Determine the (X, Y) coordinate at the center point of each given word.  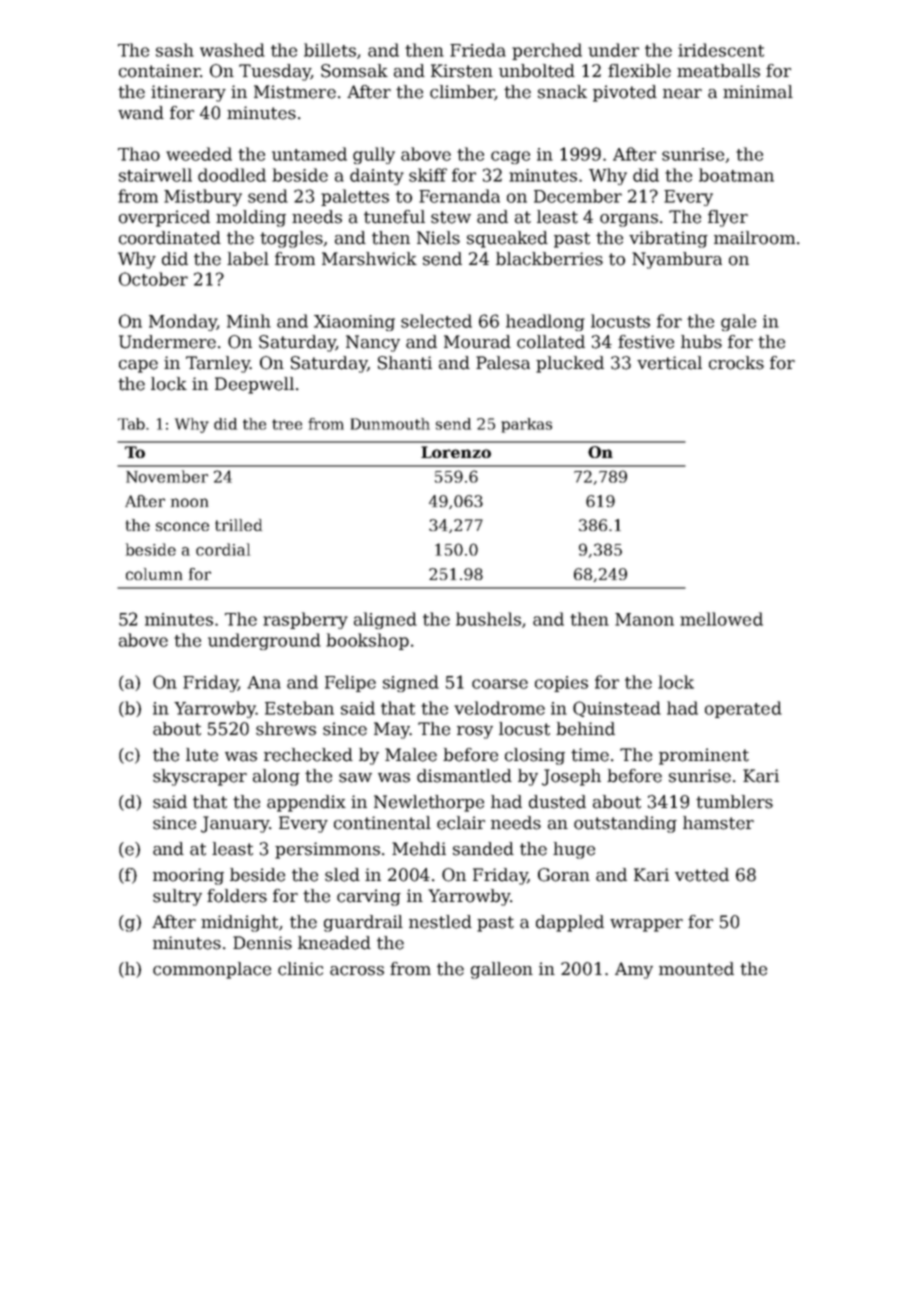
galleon (502, 970)
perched (547, 51)
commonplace (212, 970)
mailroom (754, 238)
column (154, 574)
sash (175, 50)
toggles (291, 239)
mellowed (721, 619)
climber (462, 93)
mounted (696, 969)
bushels (488, 619)
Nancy (373, 343)
